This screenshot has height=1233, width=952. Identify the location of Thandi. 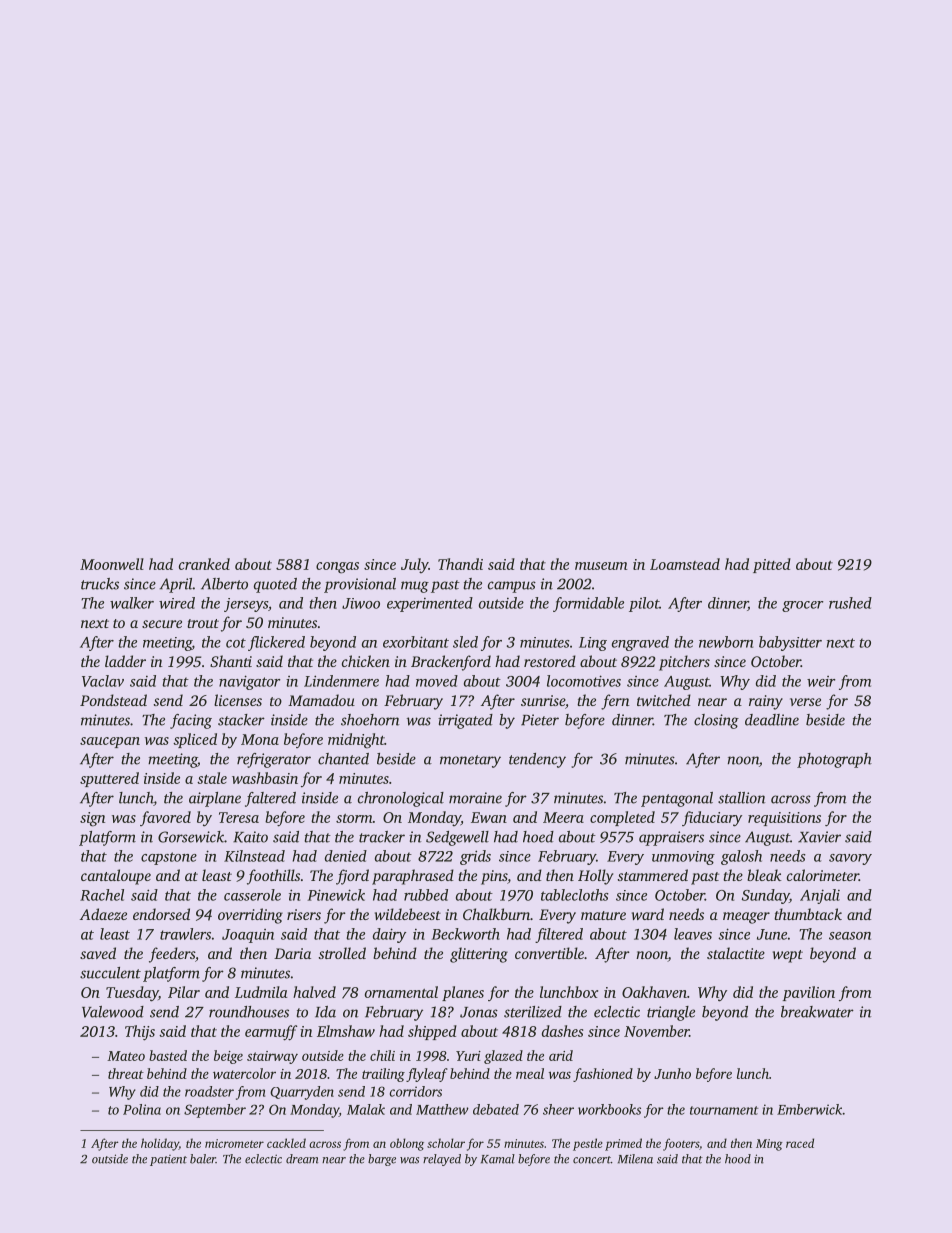
(460, 564).
